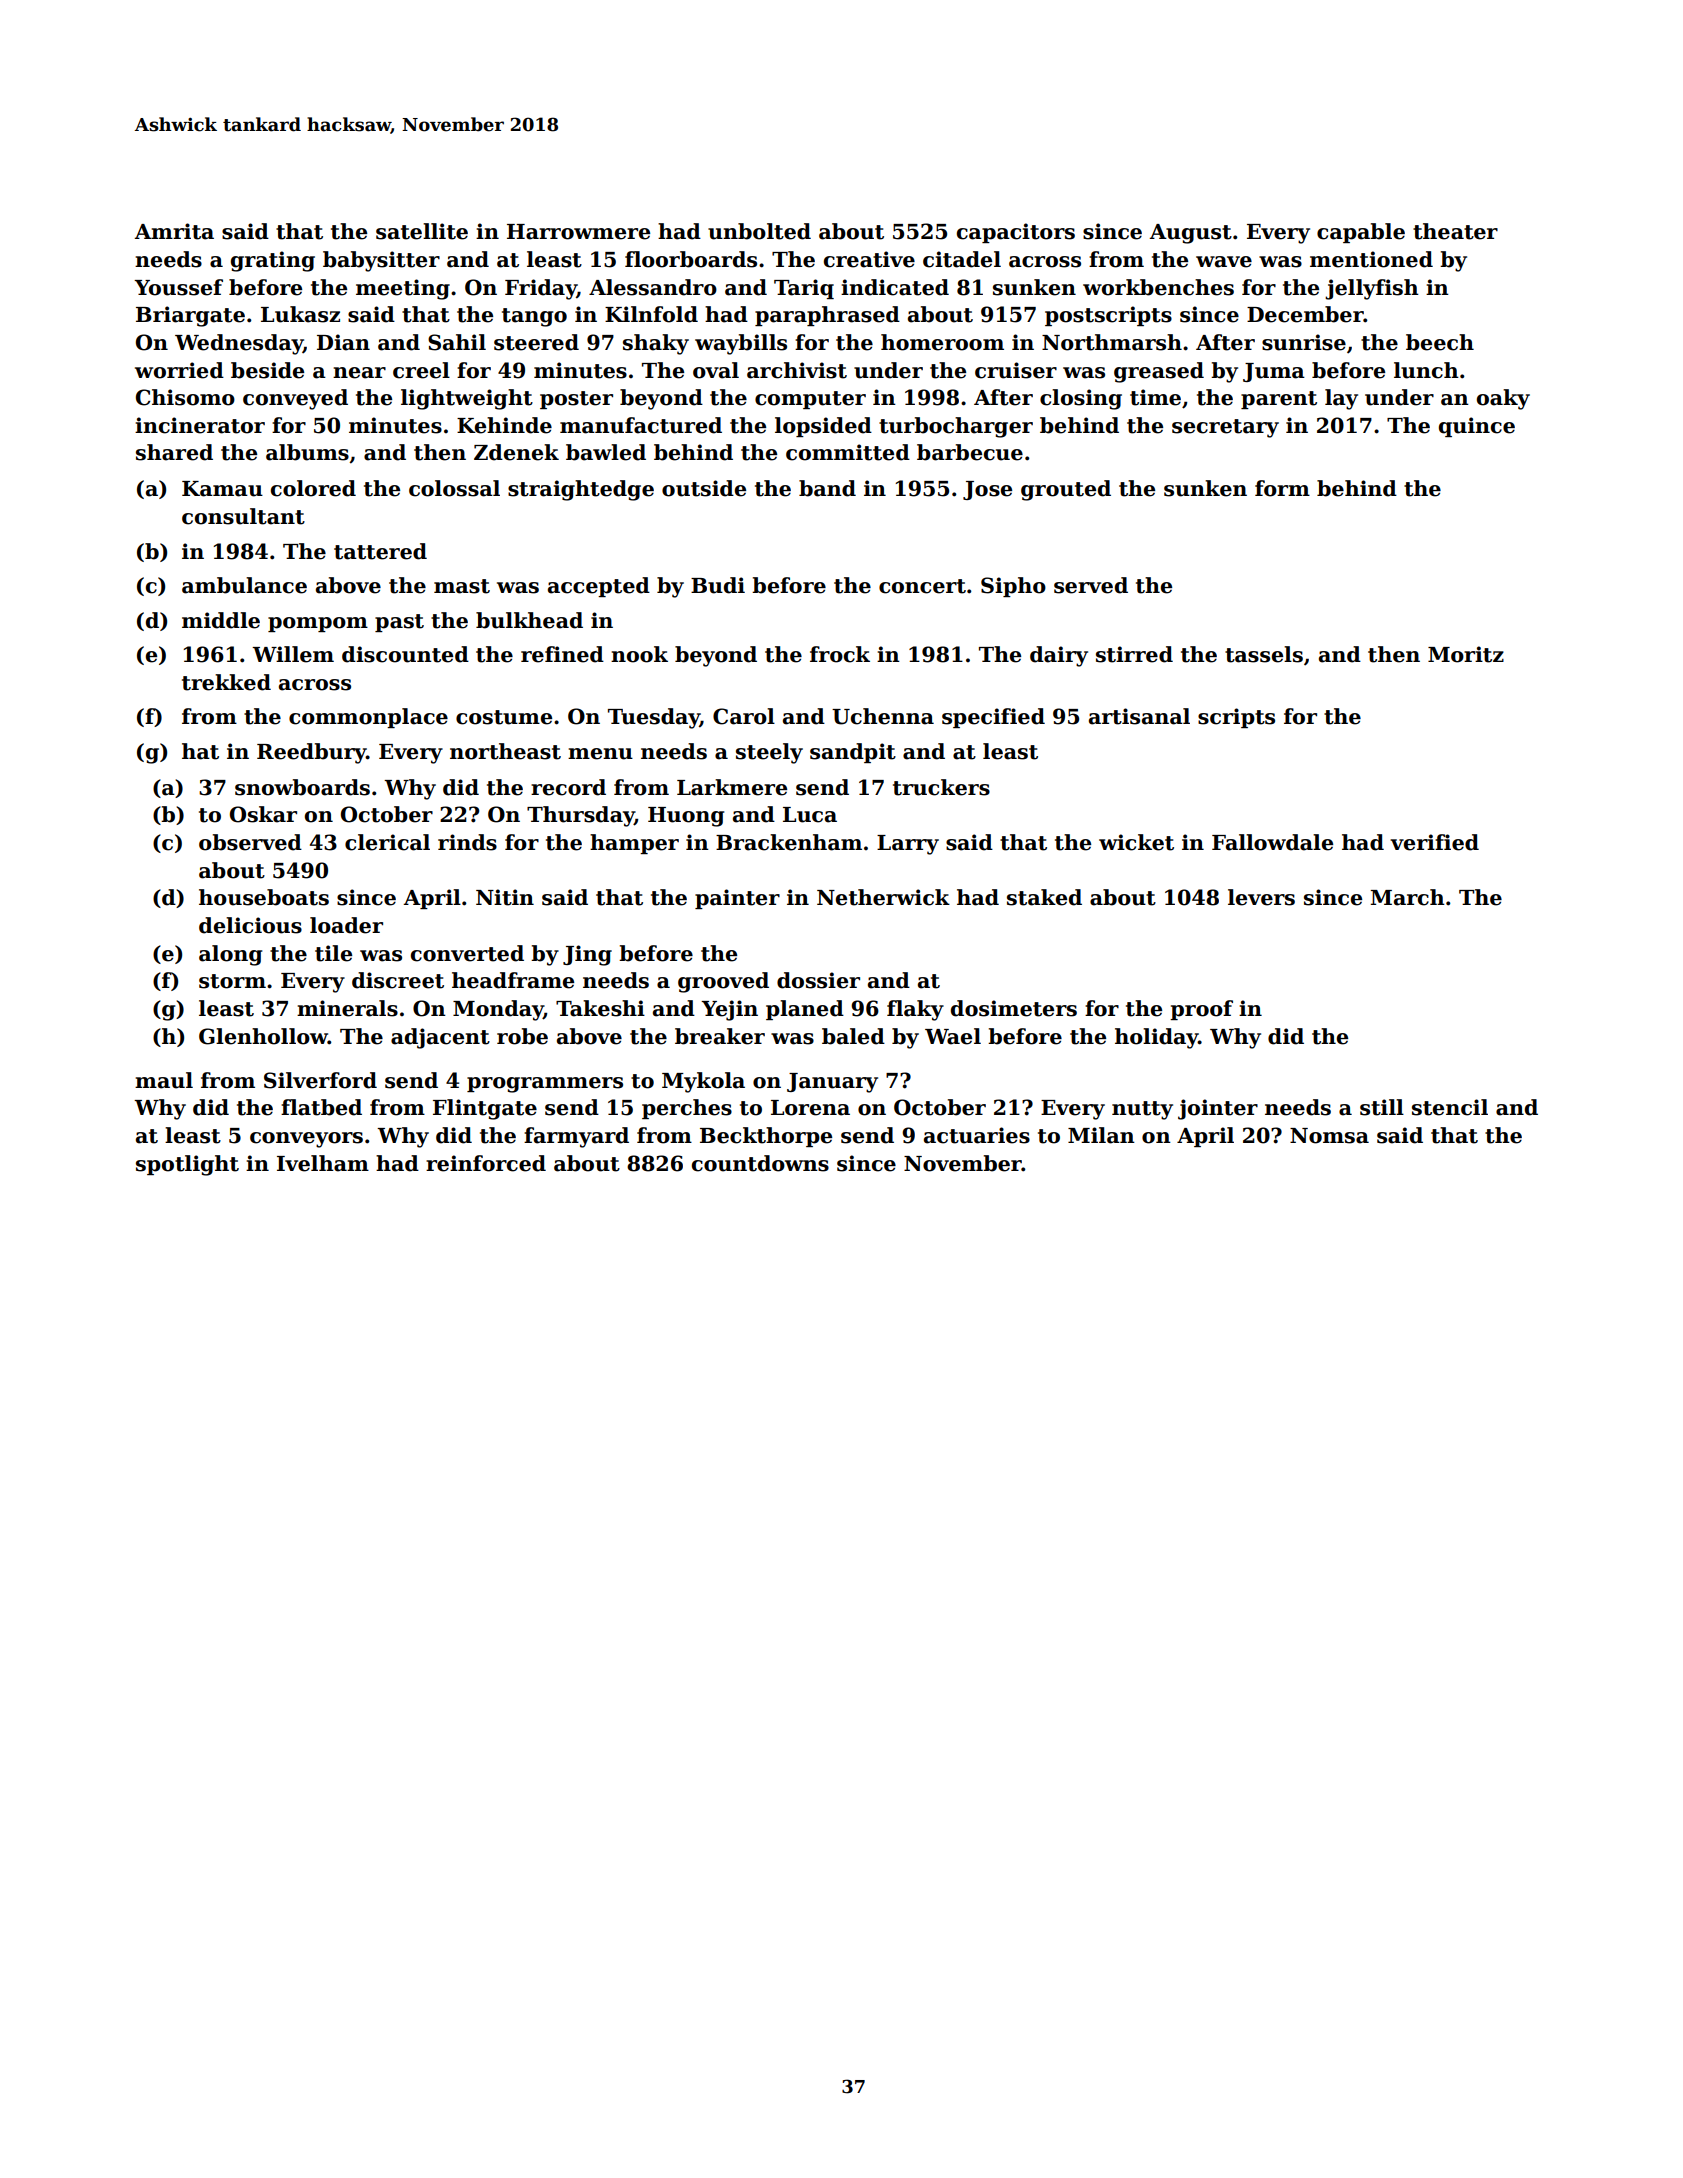 Image resolution: width=1683 pixels, height=2178 pixels. What do you see at coordinates (869, 259) in the image?
I see `creative` at bounding box center [869, 259].
